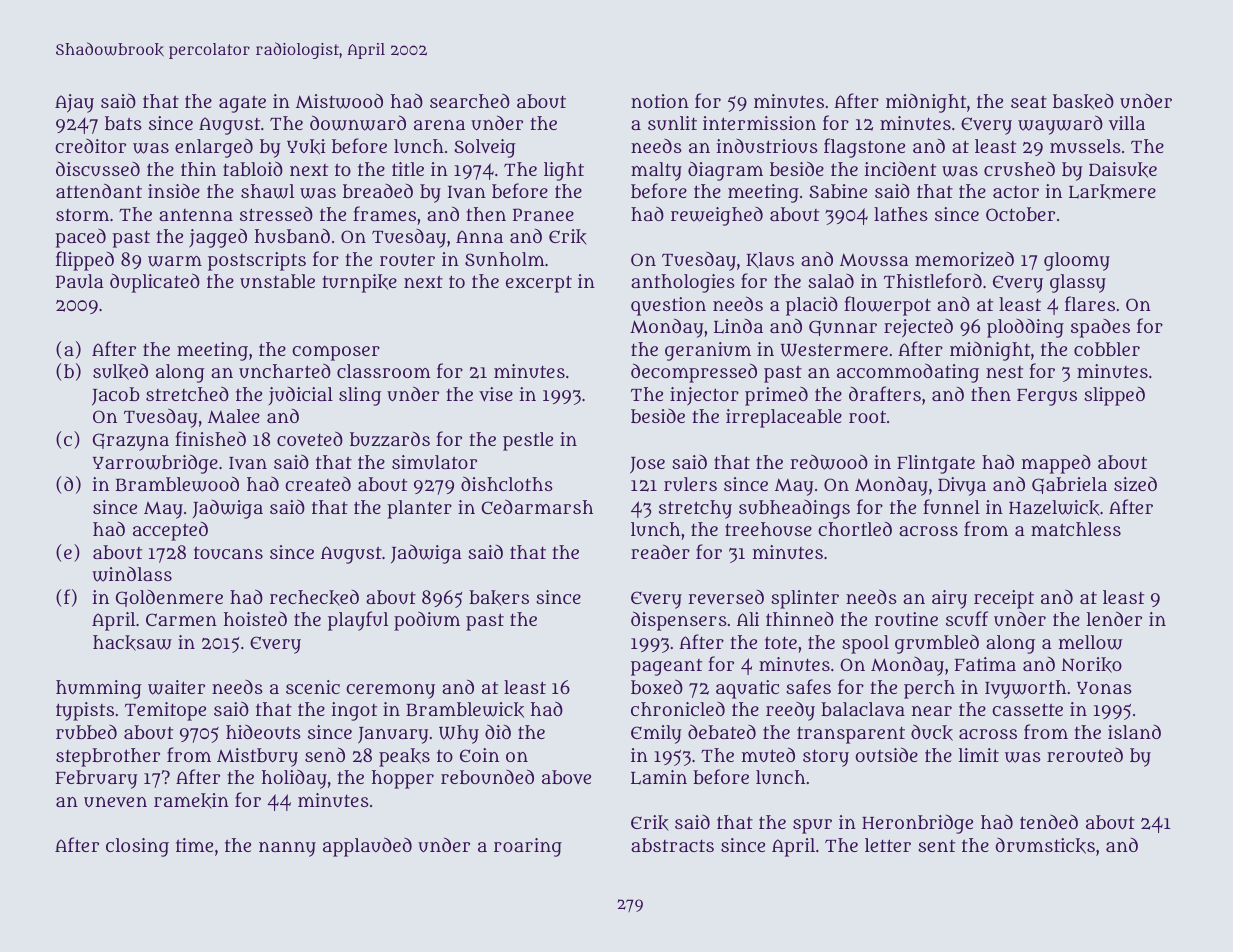  Describe the element at coordinates (242, 104) in the document. I see `agate` at that location.
